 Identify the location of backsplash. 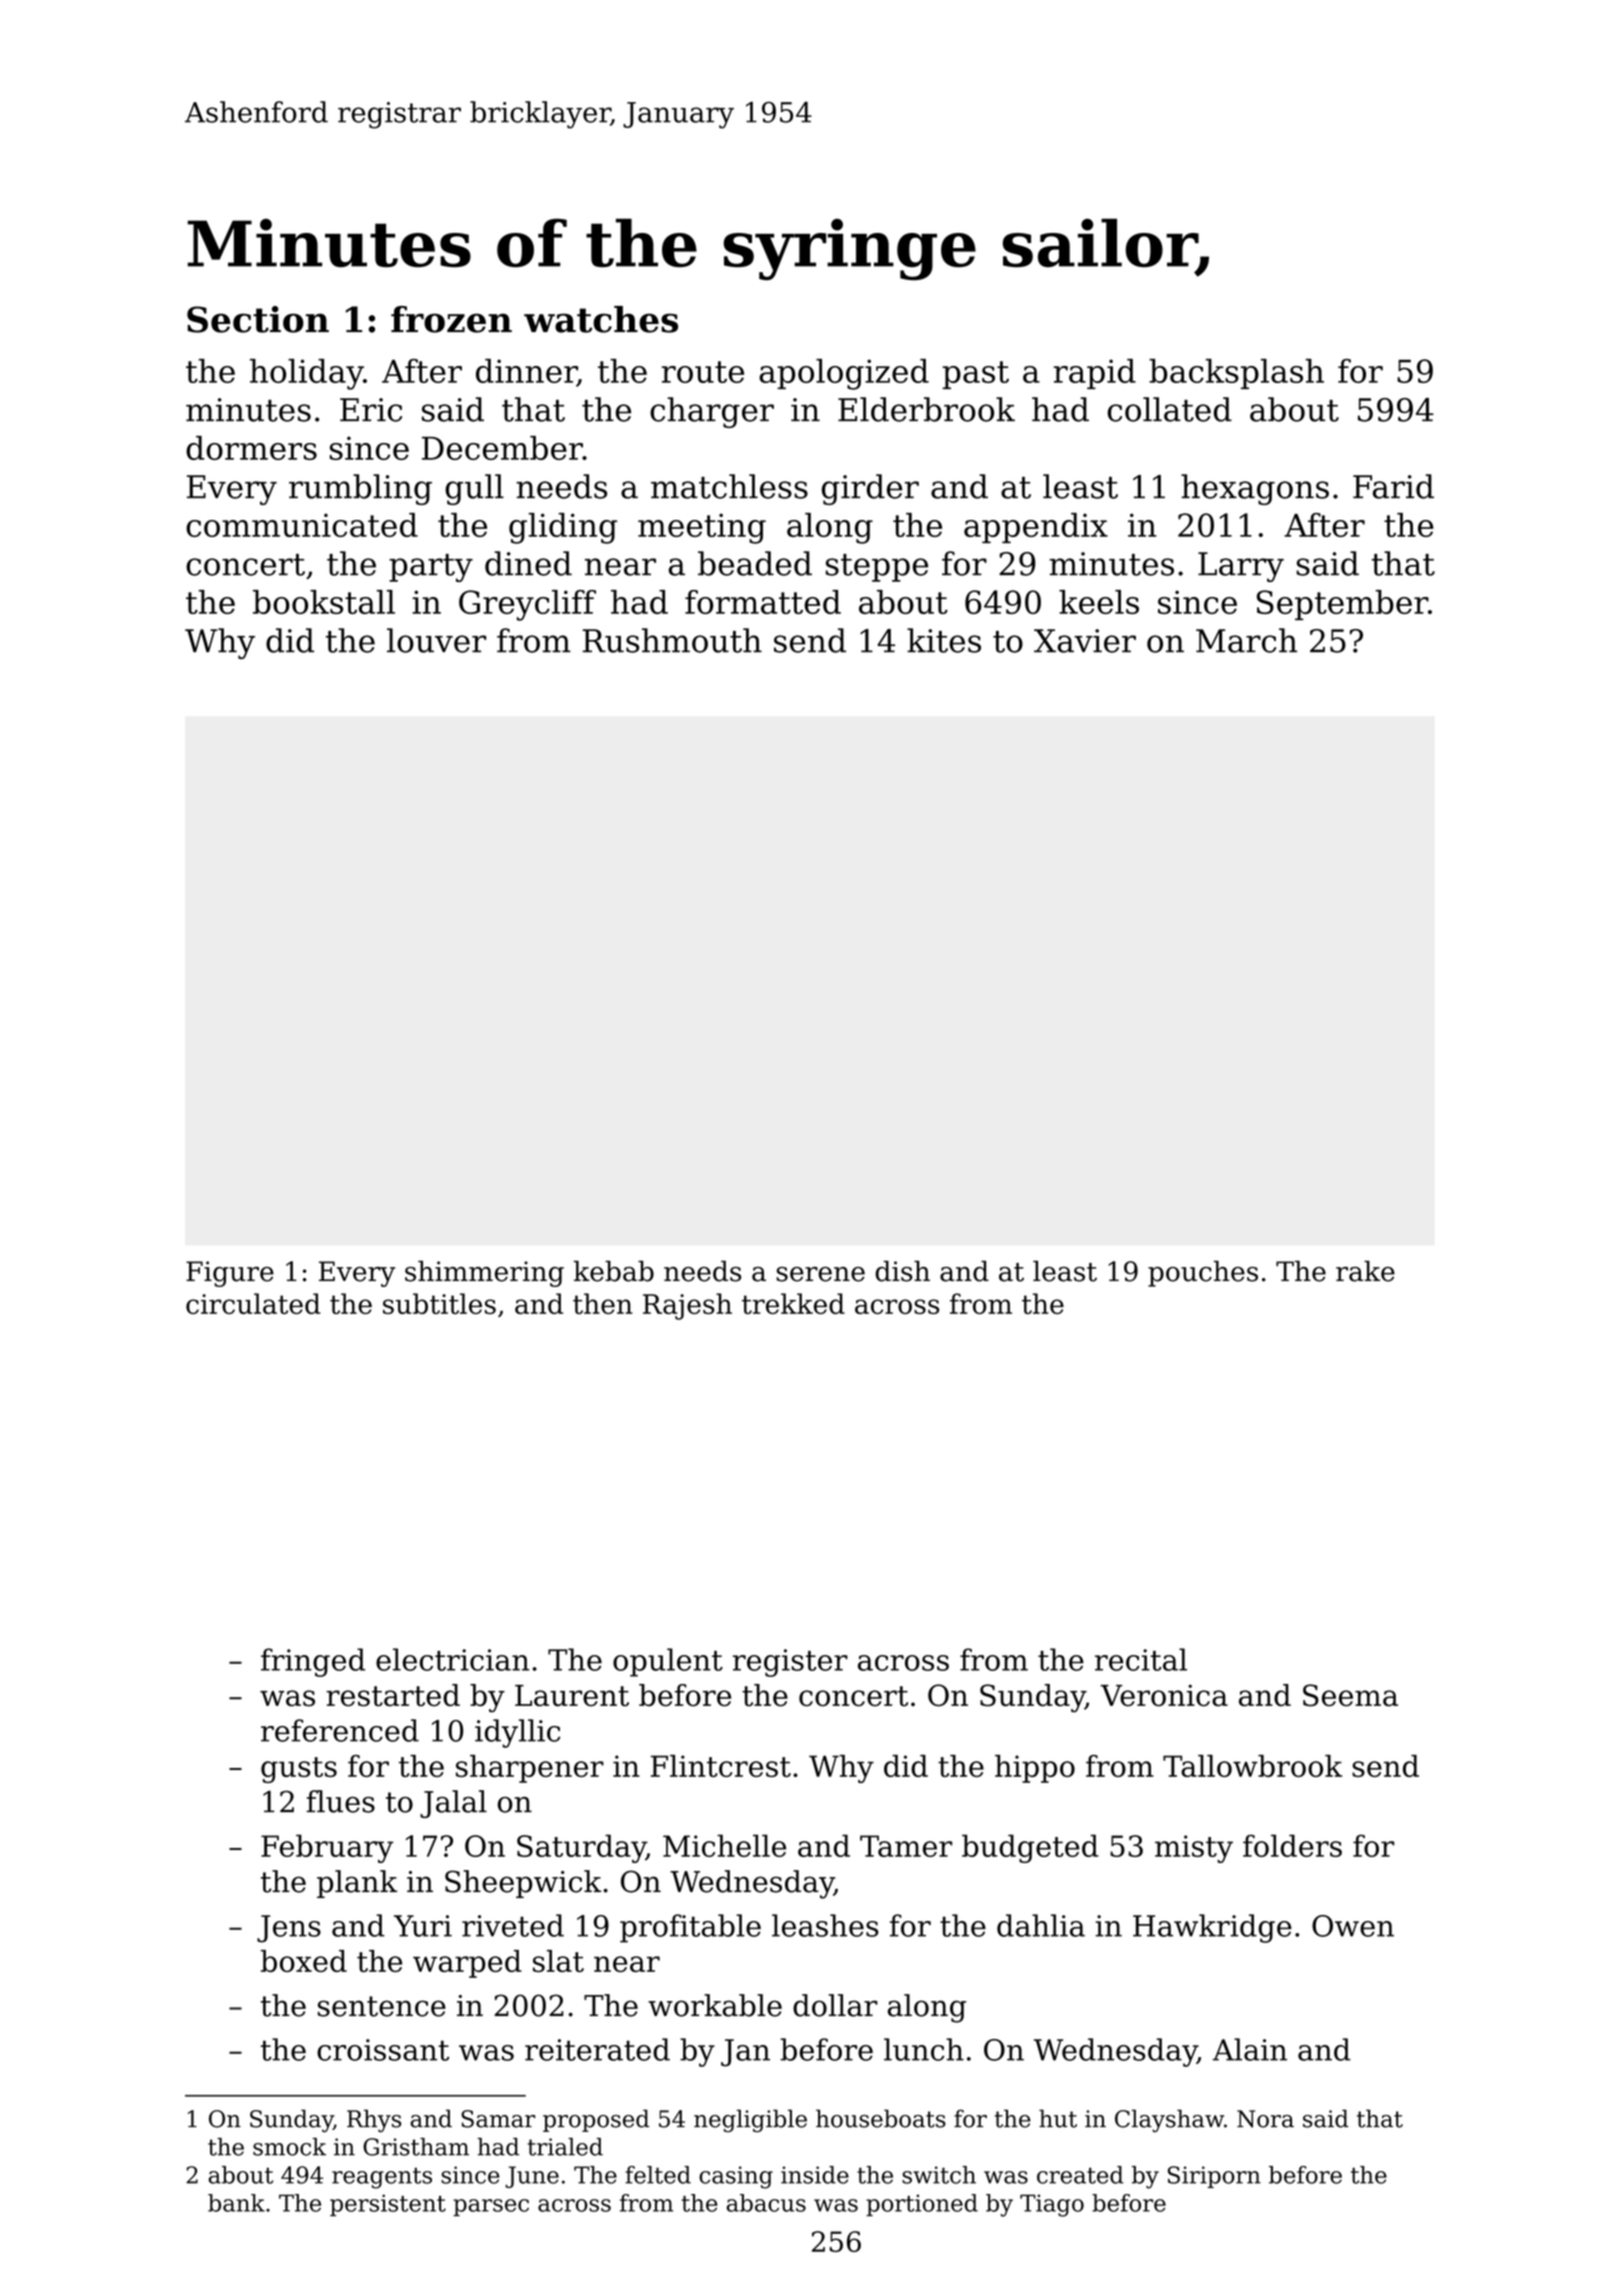
(1236, 374).
